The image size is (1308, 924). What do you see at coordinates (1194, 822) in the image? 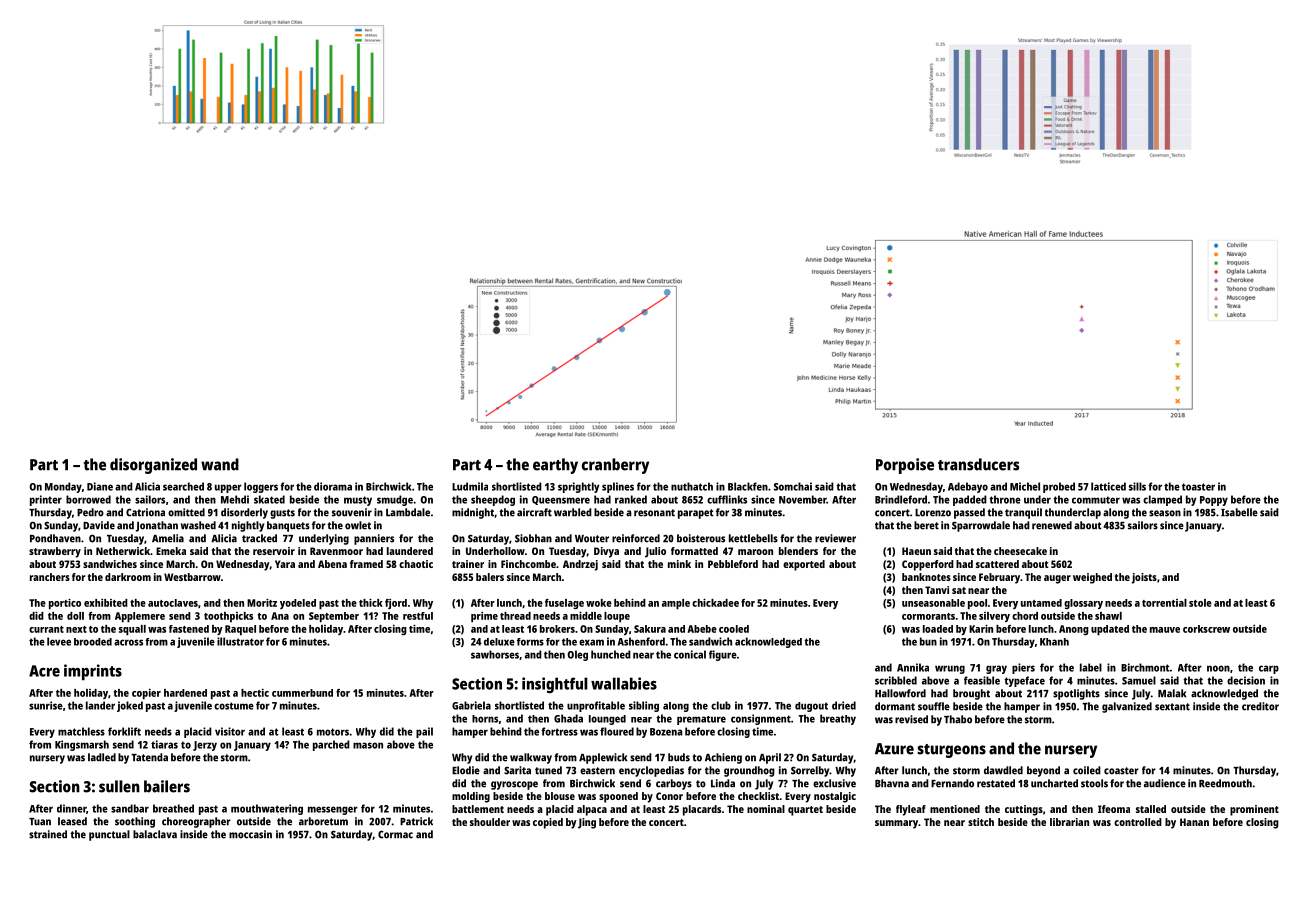
I see `Hanan` at bounding box center [1194, 822].
